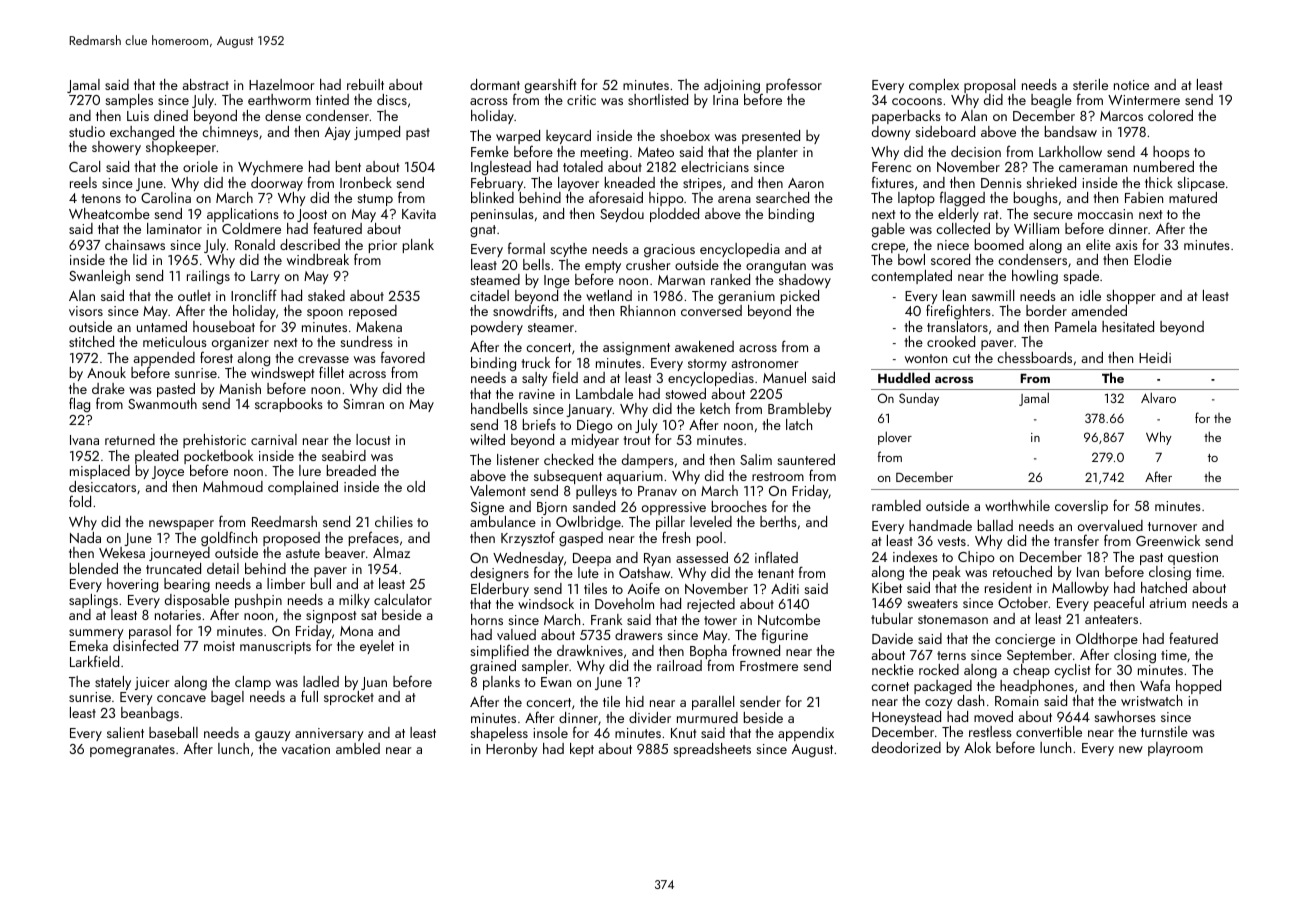 Image resolution: width=1308 pixels, height=924 pixels. What do you see at coordinates (939, 704) in the page?
I see `cozy` at bounding box center [939, 704].
